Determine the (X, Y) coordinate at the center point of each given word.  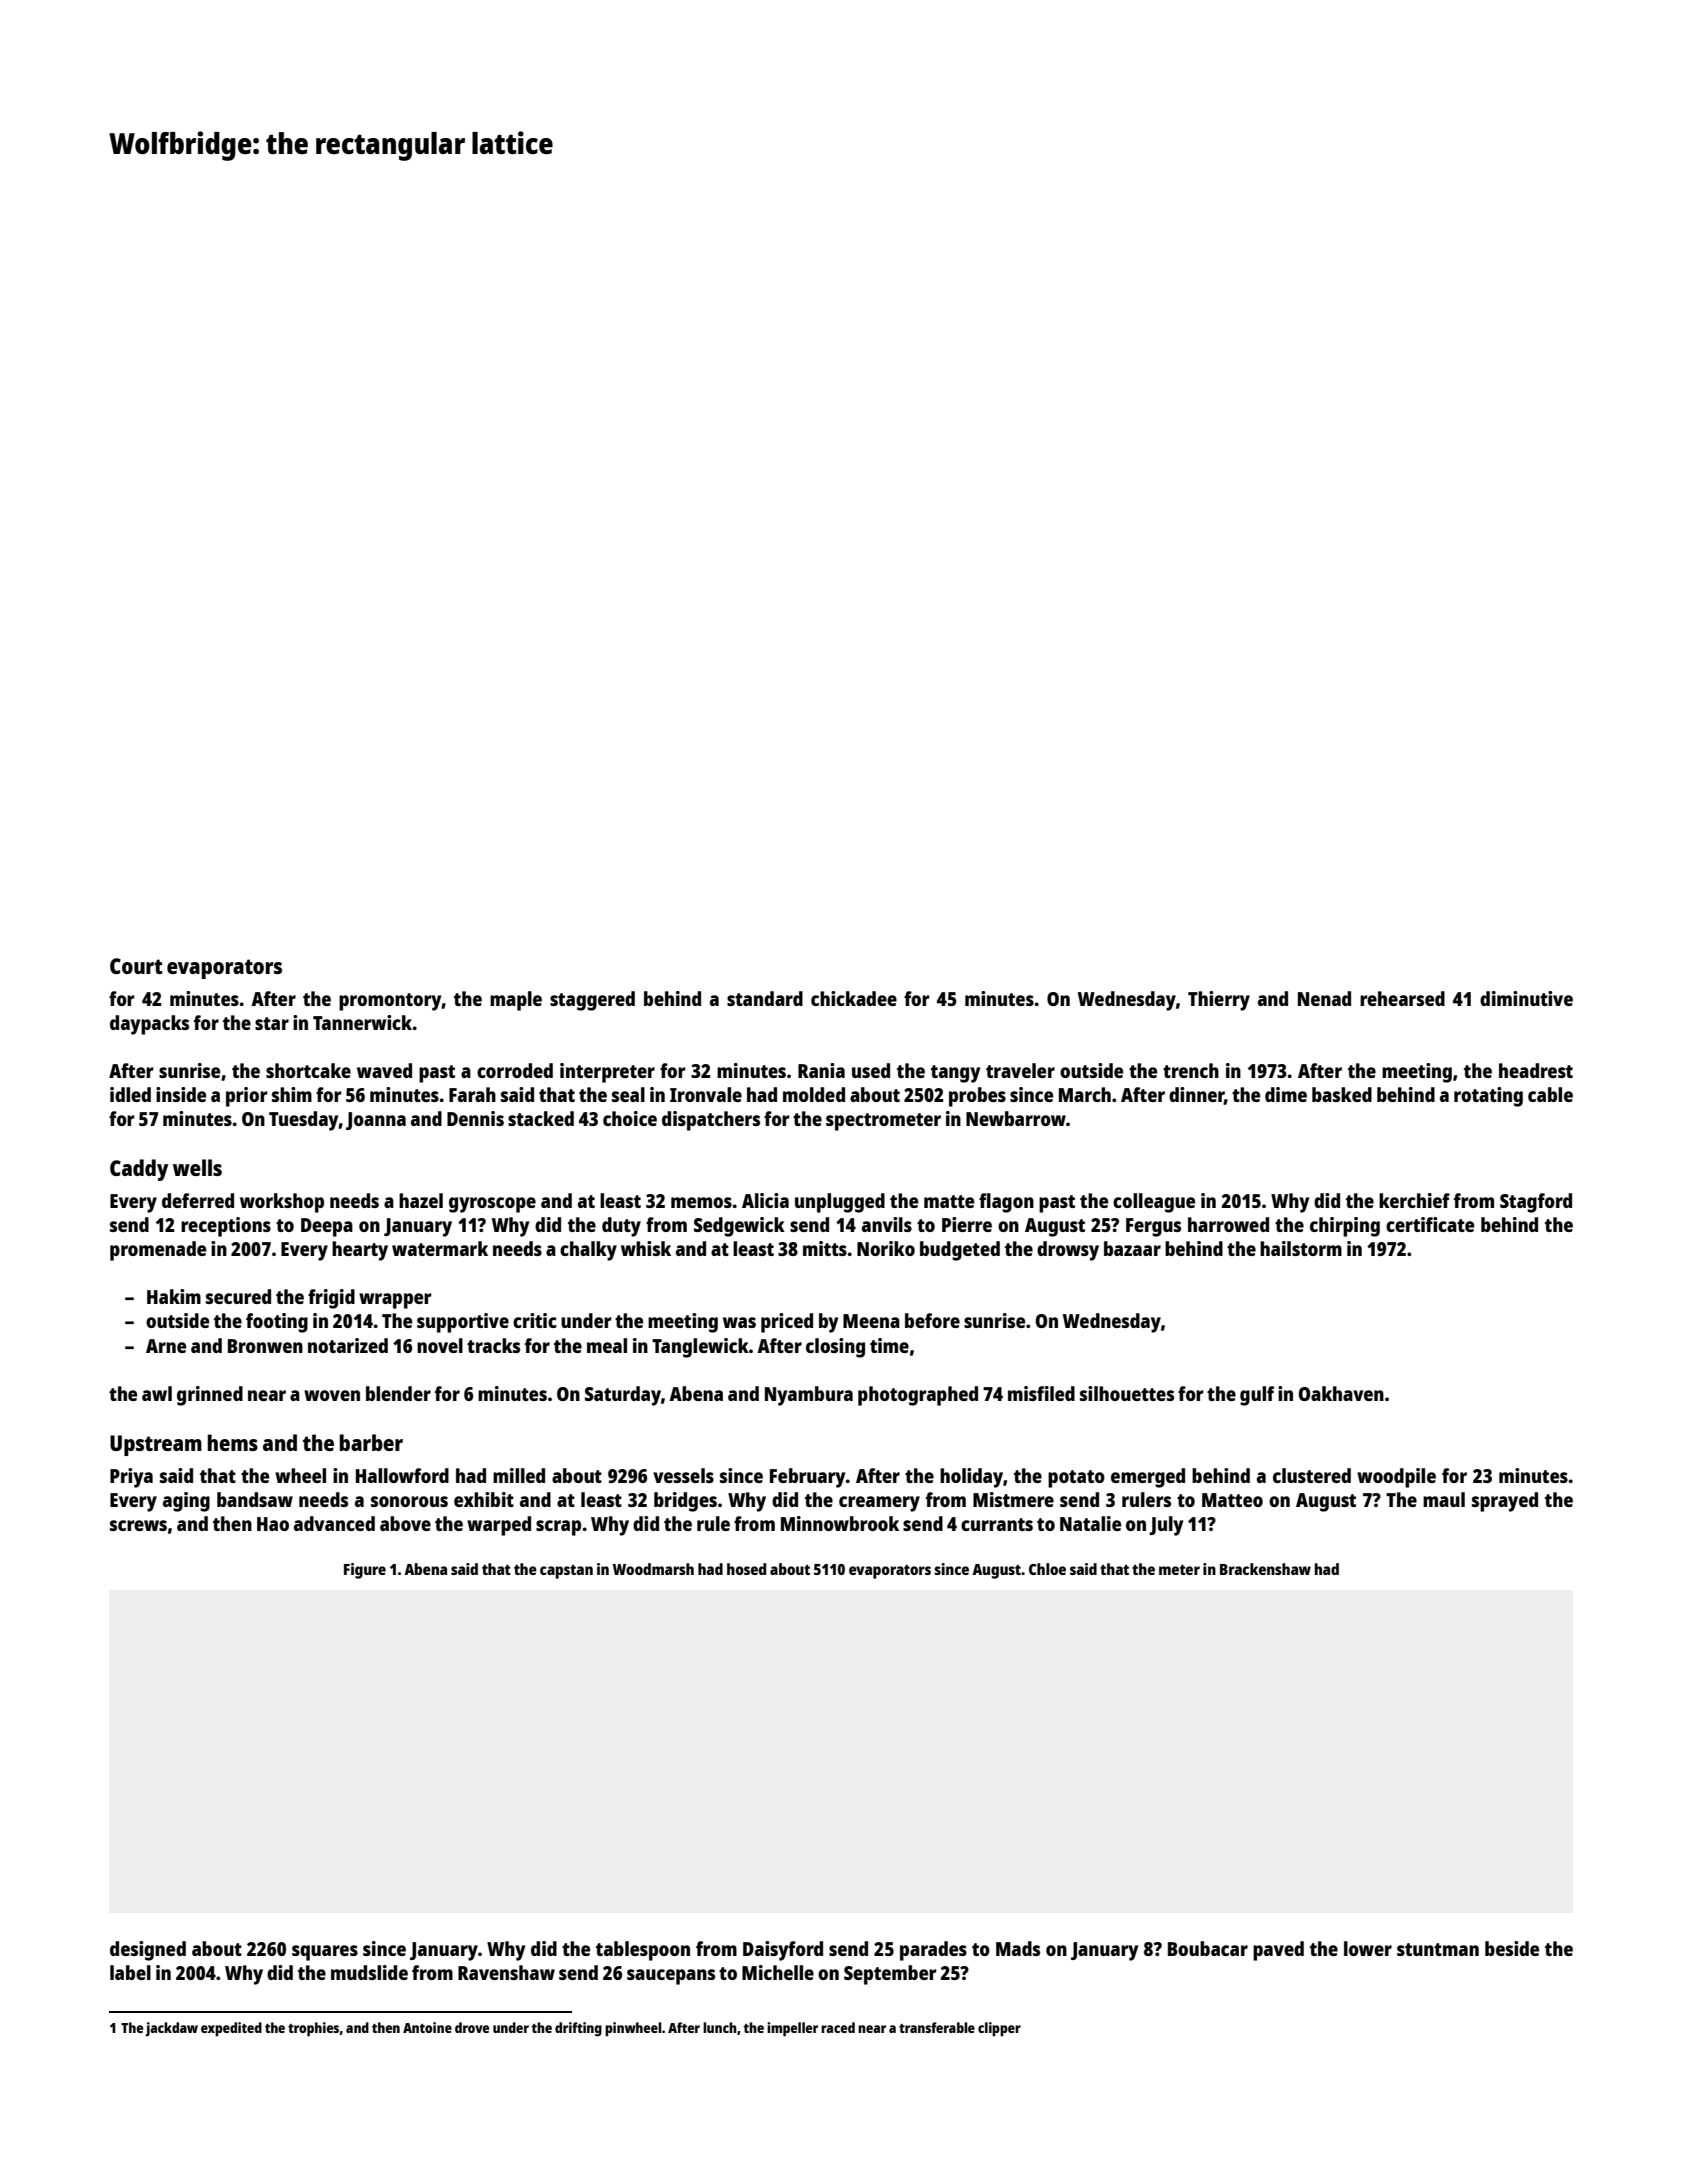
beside (1512, 1948)
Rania (821, 1070)
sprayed (1505, 1502)
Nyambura (809, 1396)
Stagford (1536, 1203)
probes (977, 1097)
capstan (566, 1572)
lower (1368, 1948)
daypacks (149, 1025)
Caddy (139, 1170)
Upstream (156, 1445)
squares (325, 1953)
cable (1550, 1094)
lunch (720, 2027)
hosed (746, 1569)
